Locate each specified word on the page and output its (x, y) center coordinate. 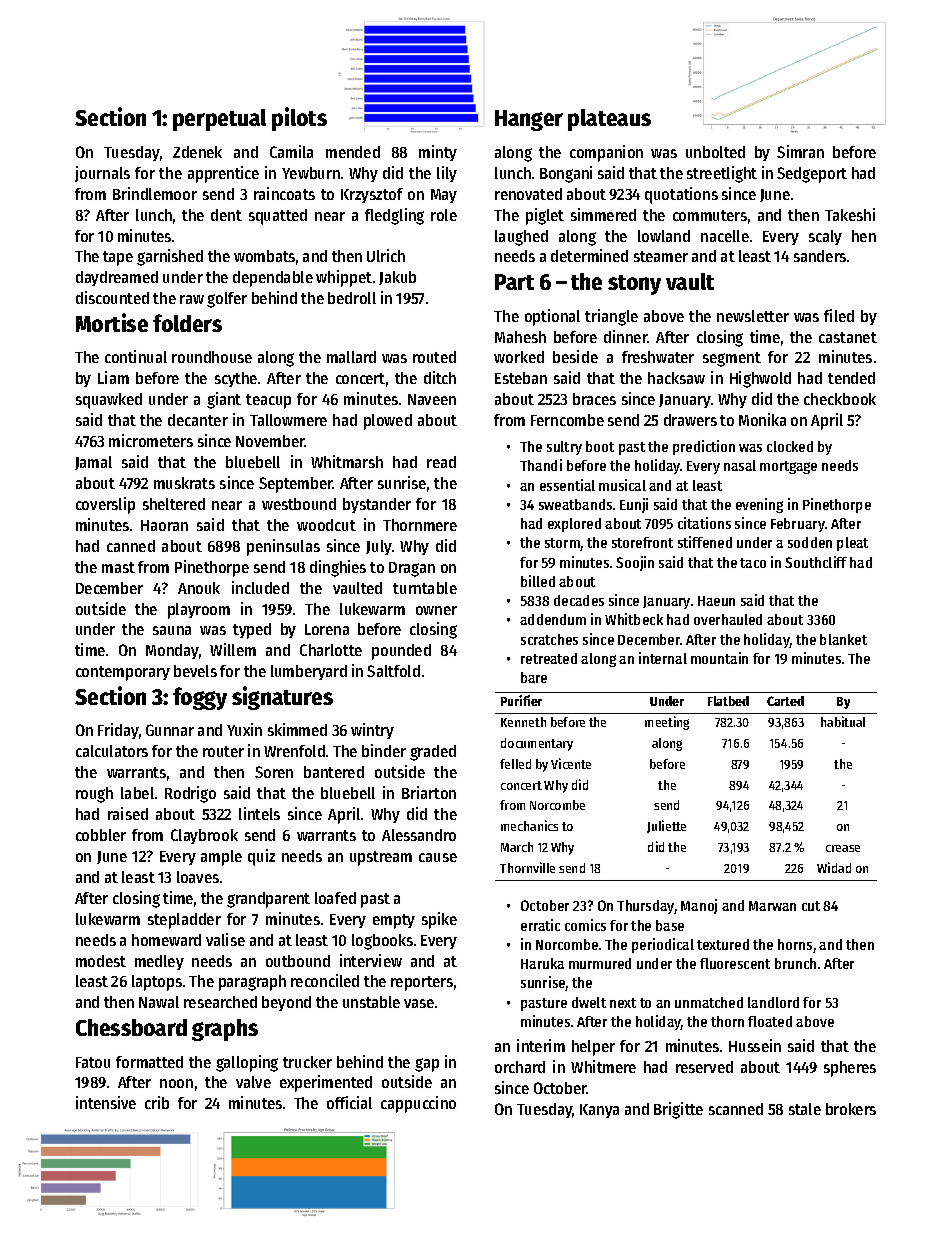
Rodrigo (190, 794)
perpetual (219, 120)
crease (843, 848)
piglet (545, 216)
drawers (690, 420)
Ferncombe (567, 420)
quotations (681, 195)
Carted (785, 701)
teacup (268, 401)
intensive (106, 1102)
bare (534, 677)
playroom (199, 611)
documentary (537, 744)
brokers (851, 1109)
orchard (520, 1067)
